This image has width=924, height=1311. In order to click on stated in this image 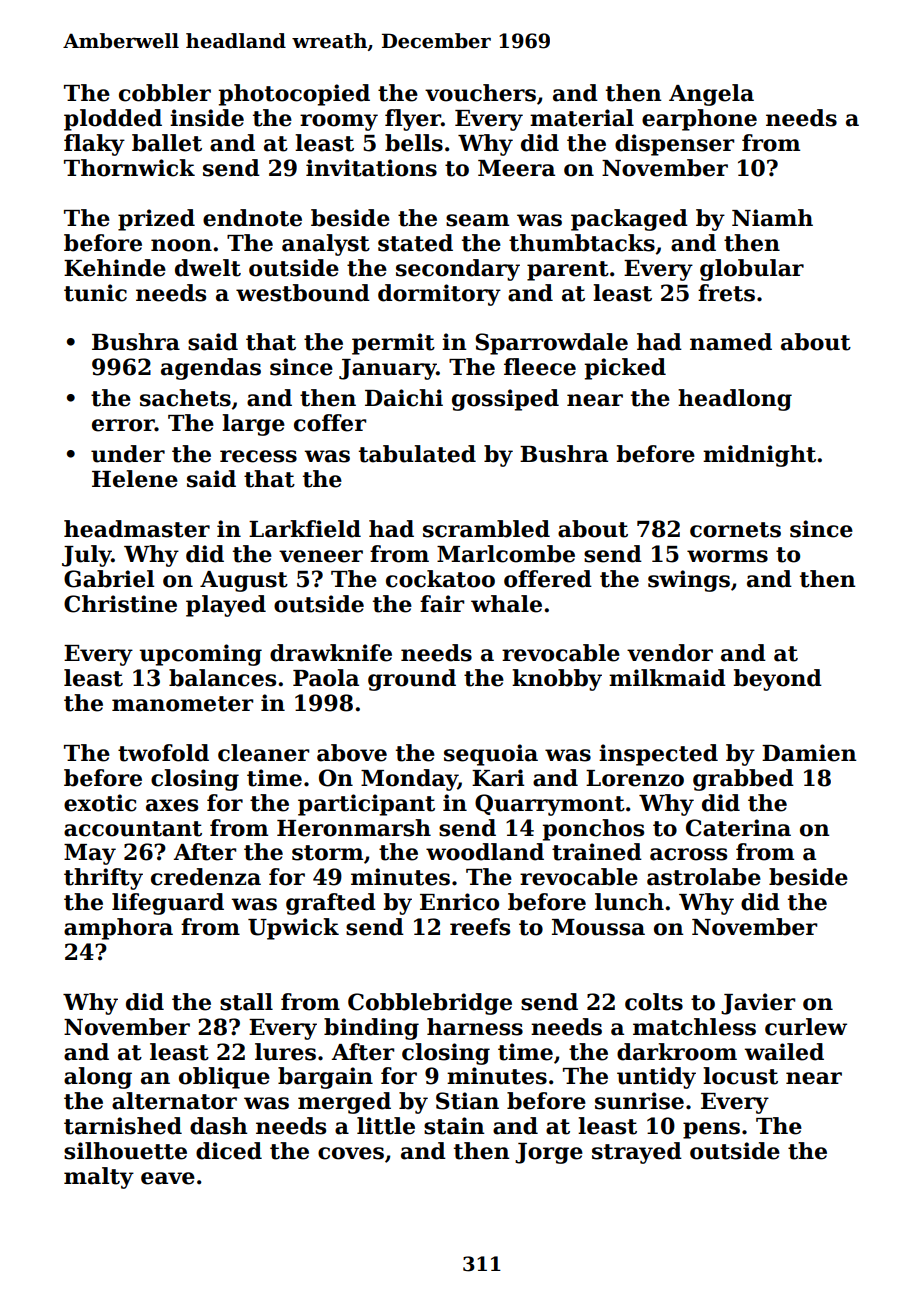, I will do `click(415, 243)`.
